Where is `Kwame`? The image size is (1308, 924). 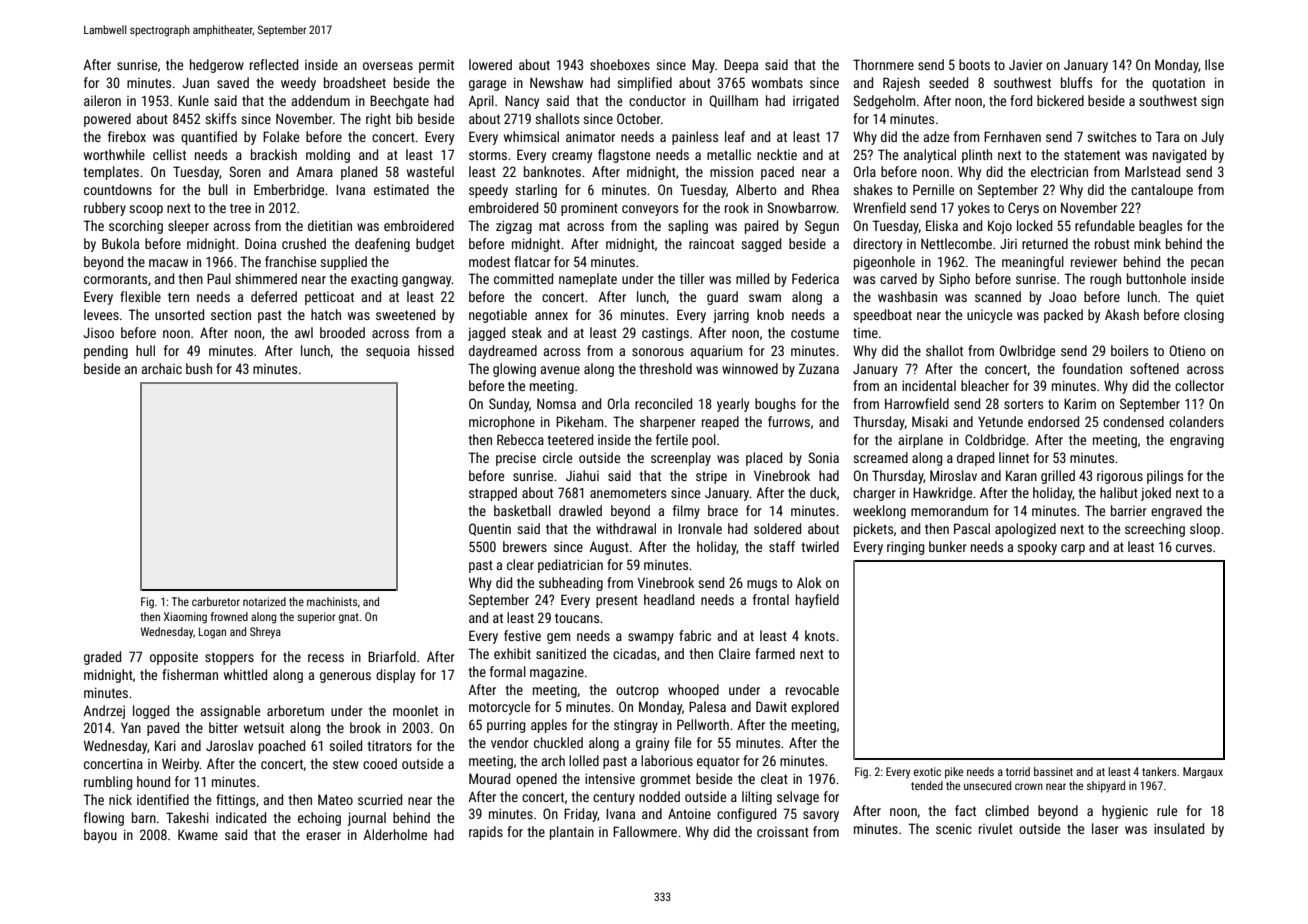
Kwame is located at coordinates (198, 835).
